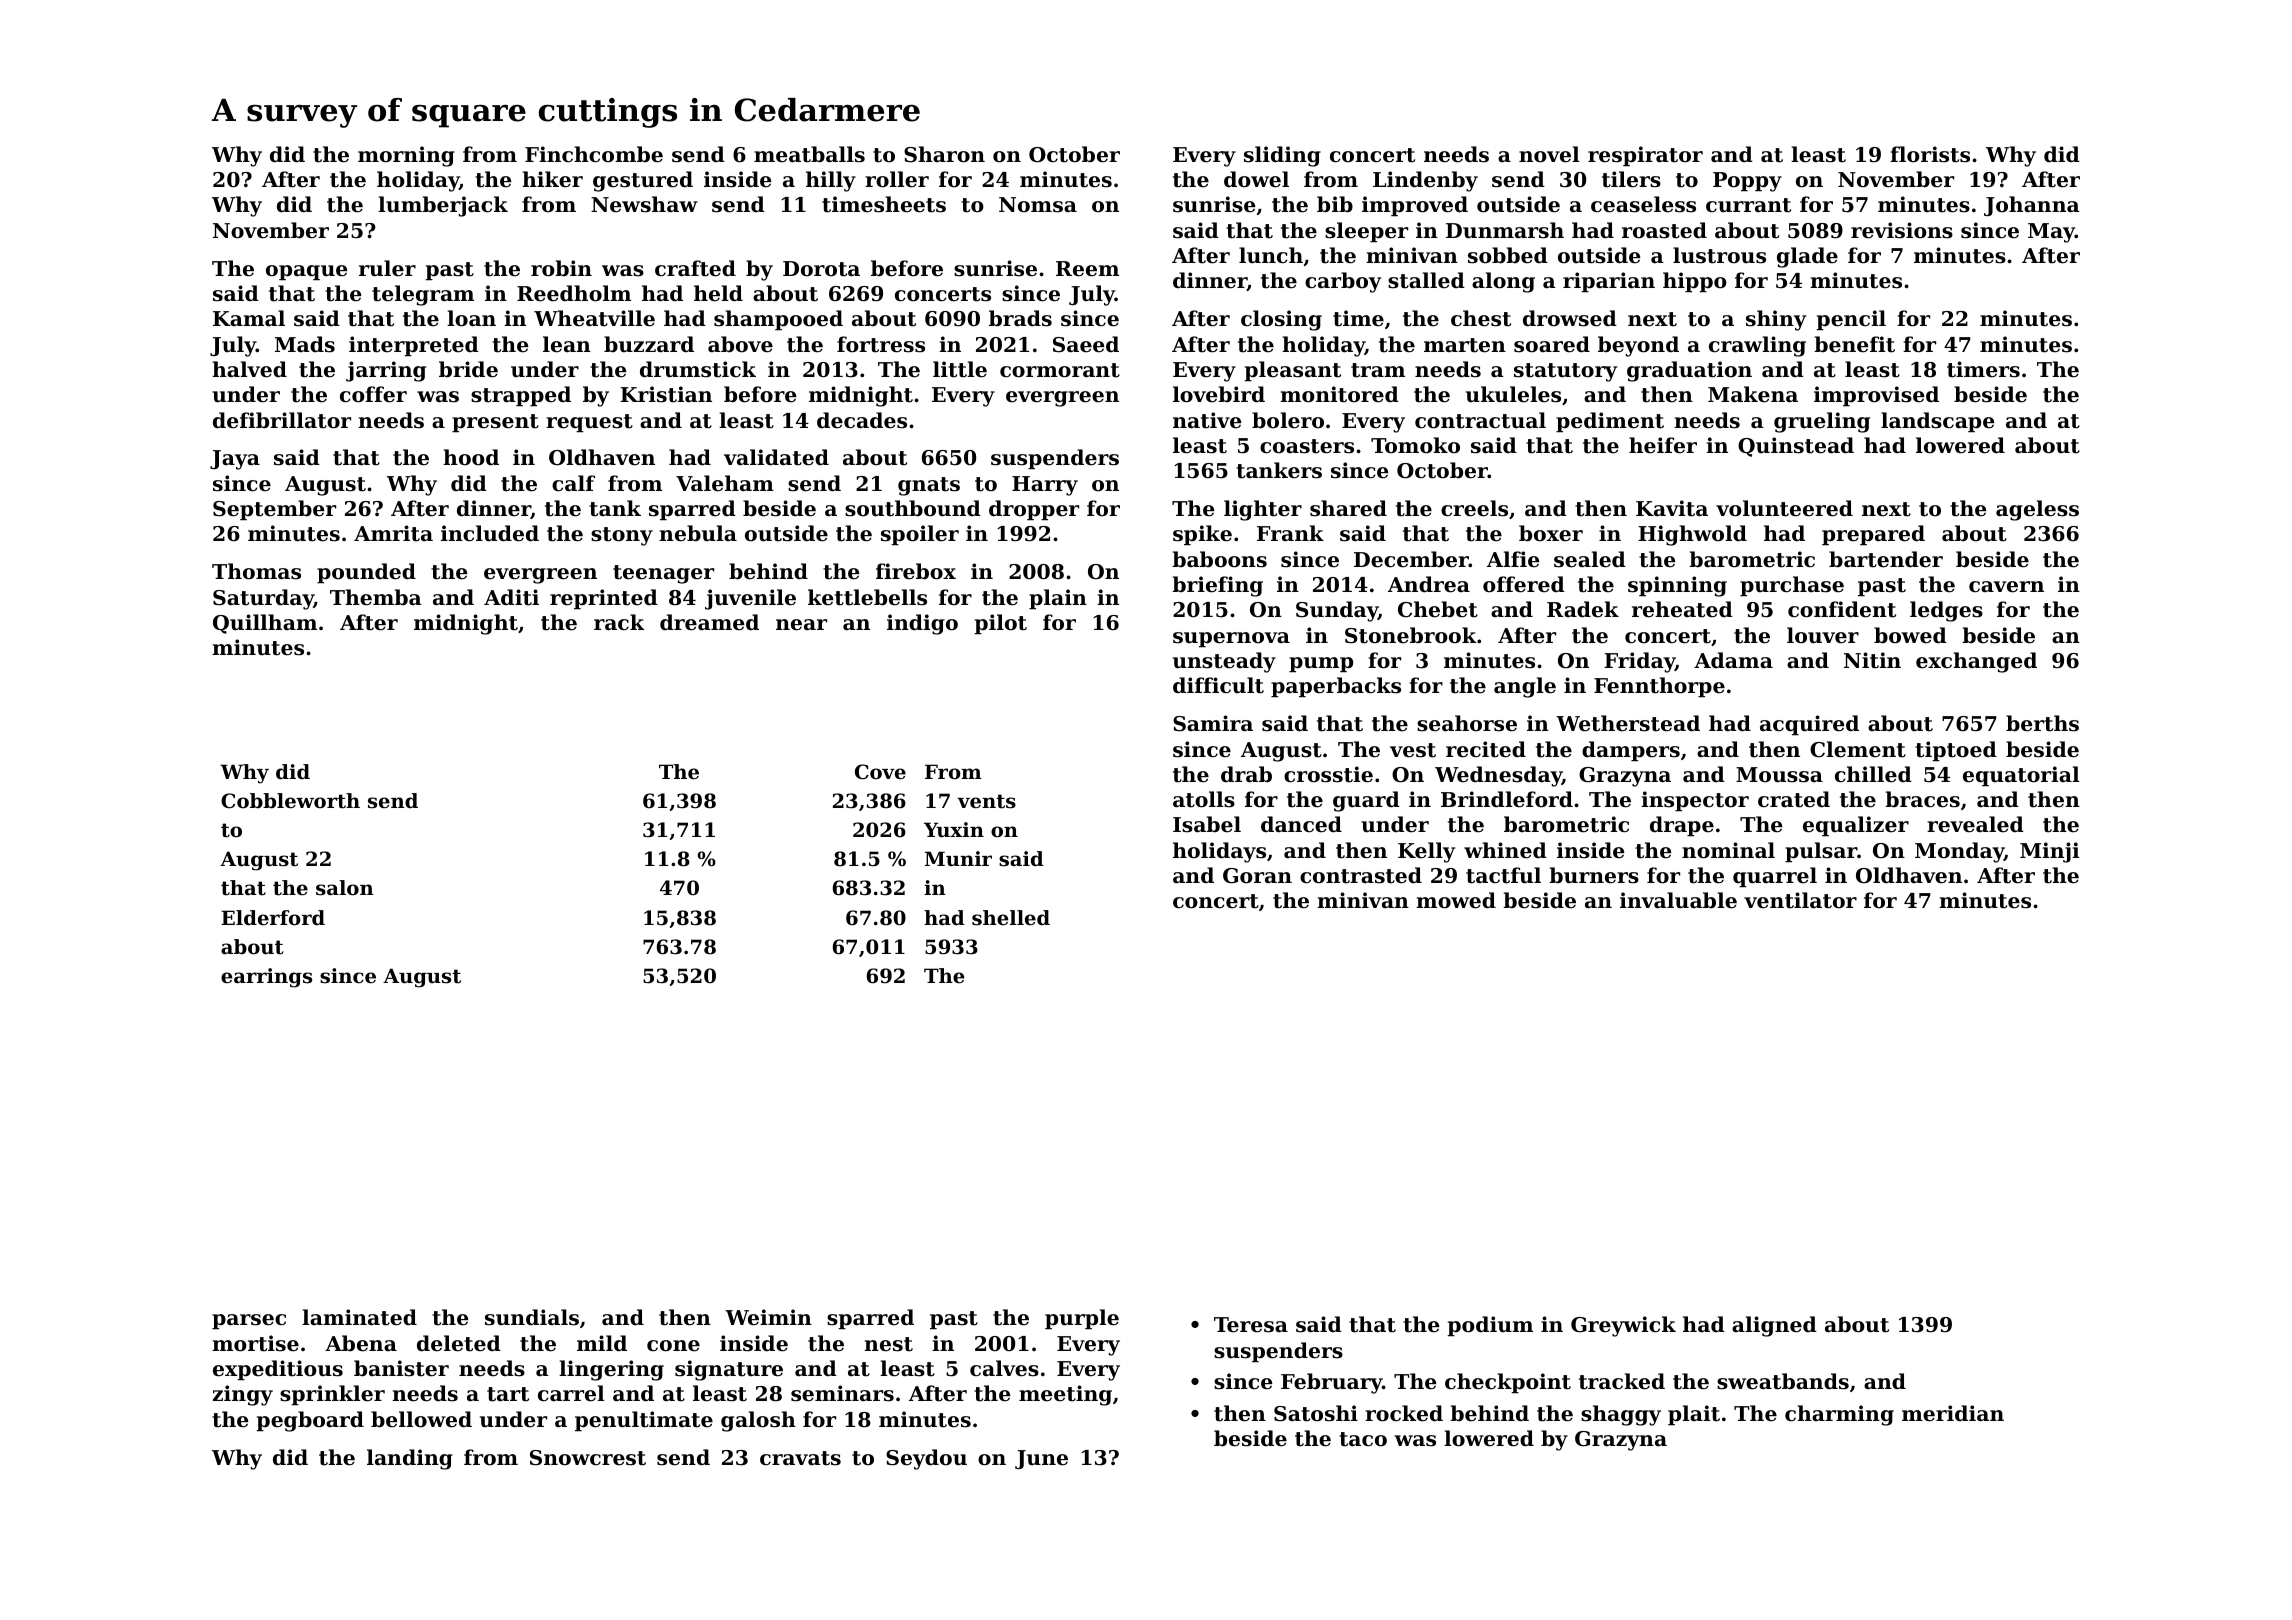 The height and width of the image is (1620, 2292). Describe the element at coordinates (443, 206) in the image. I see `lumberjack` at that location.
